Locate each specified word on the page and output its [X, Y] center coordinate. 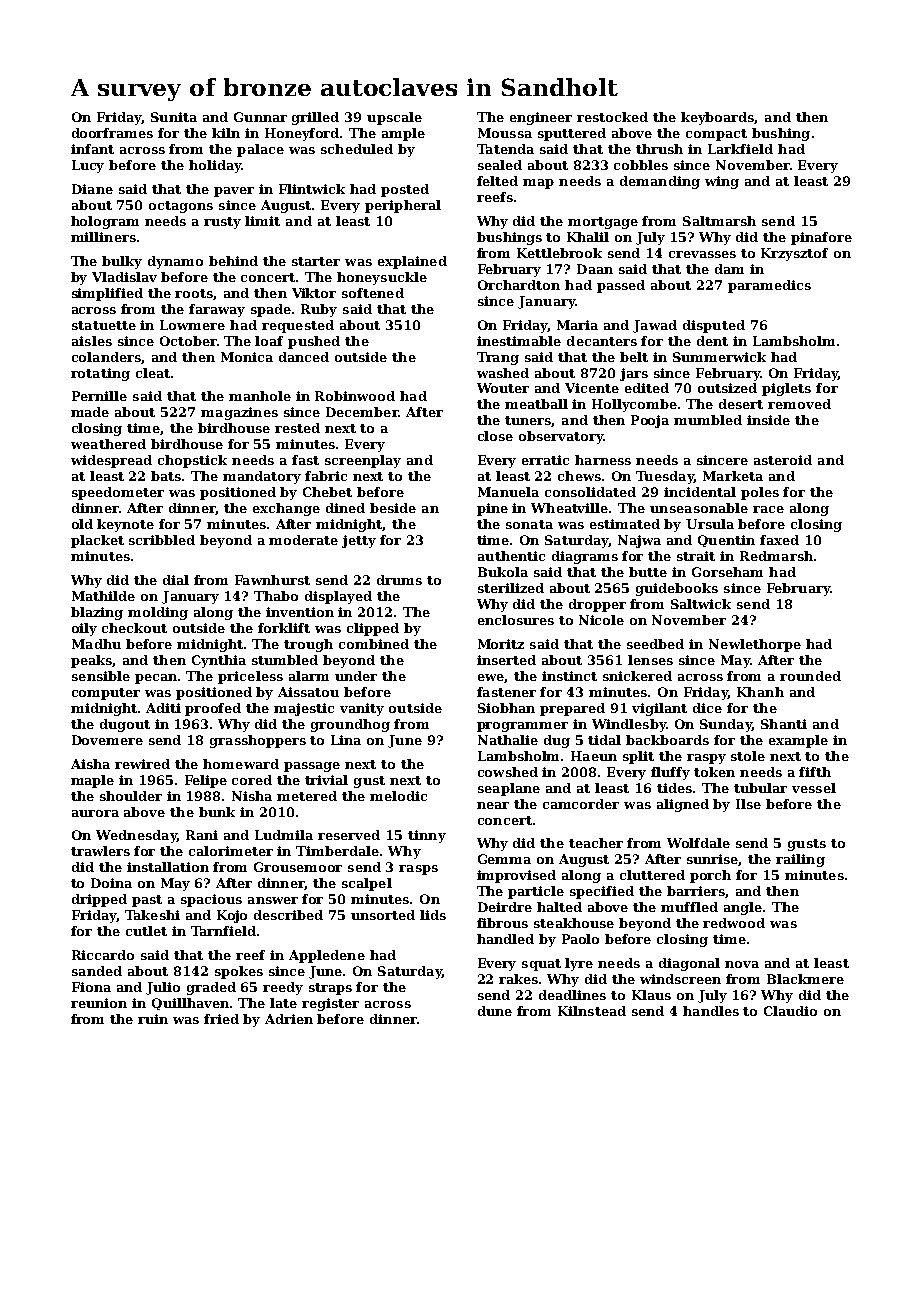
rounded [810, 676]
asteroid [783, 460]
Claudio [790, 1011]
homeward [241, 764]
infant [92, 149]
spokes [239, 972]
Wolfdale [698, 843]
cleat [153, 373]
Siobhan [506, 708]
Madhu [96, 644]
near [493, 805]
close [495, 436]
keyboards [718, 118]
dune [495, 1011]
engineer [541, 118]
